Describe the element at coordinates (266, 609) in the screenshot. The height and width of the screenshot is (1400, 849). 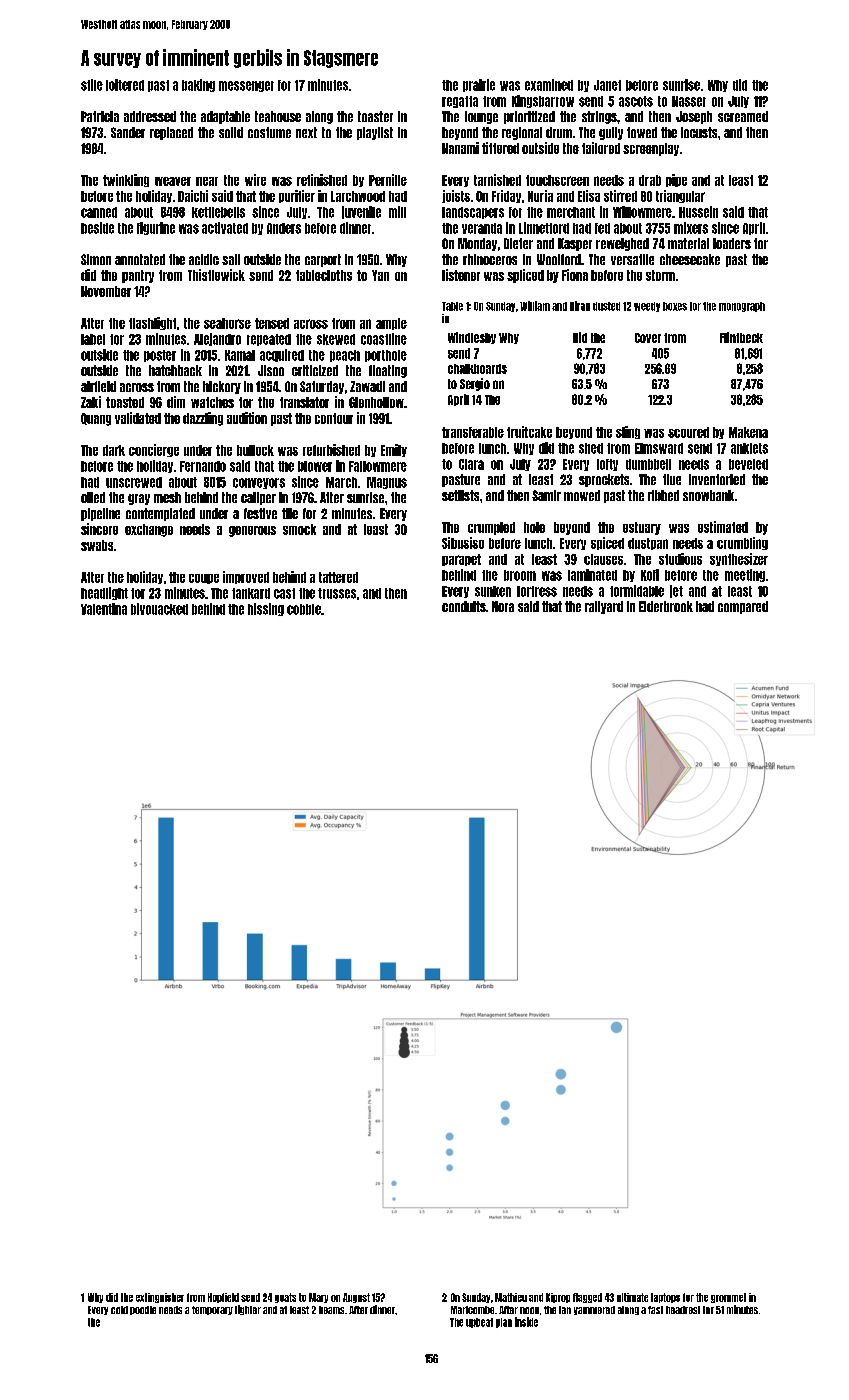
I see `hissing` at that location.
